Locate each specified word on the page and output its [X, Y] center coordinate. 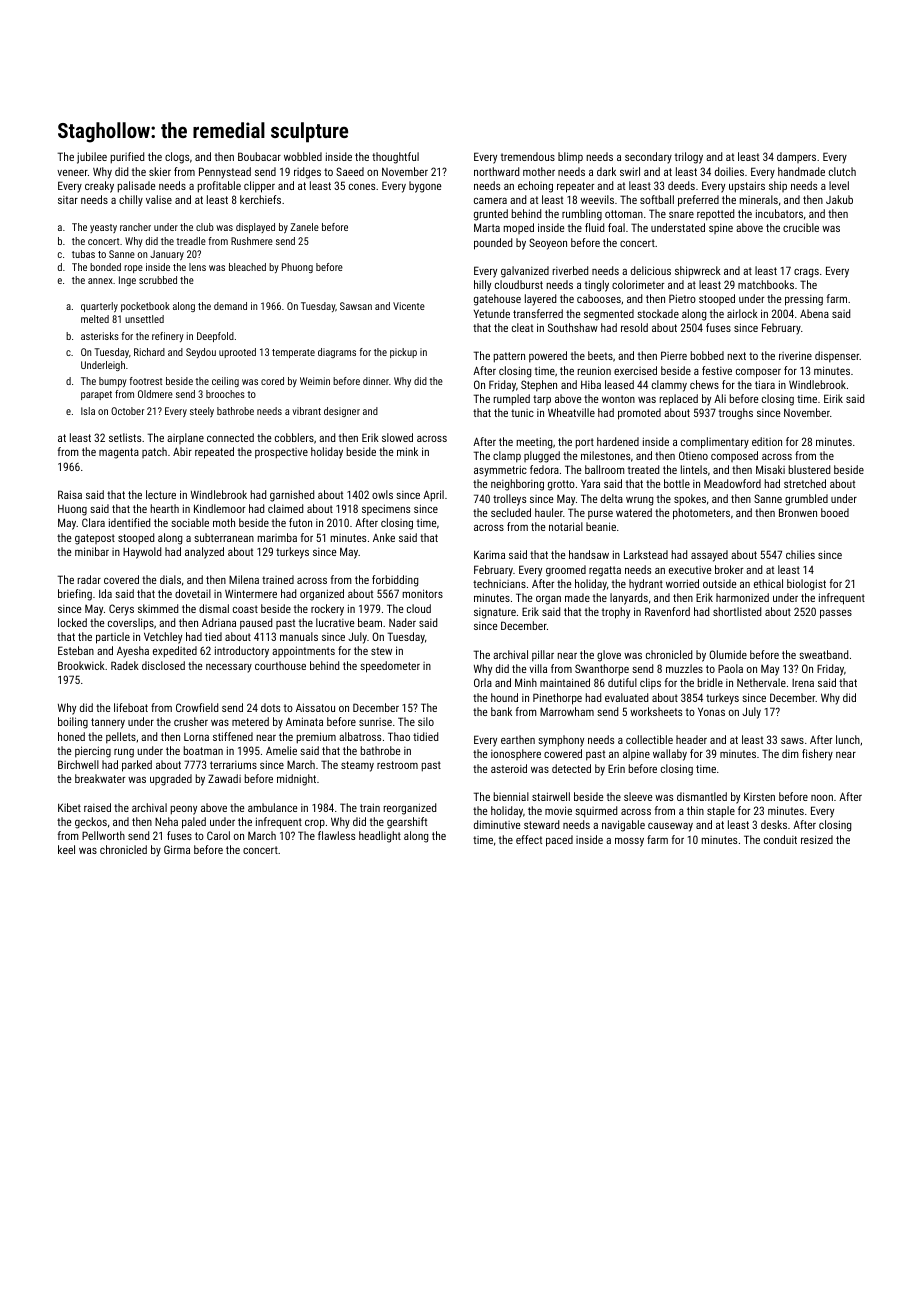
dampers [796, 157]
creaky [99, 187]
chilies [800, 554]
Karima [489, 554]
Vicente [409, 306]
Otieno [693, 455]
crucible [801, 227]
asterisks [100, 336]
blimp [570, 158]
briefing [75, 595]
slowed [397, 437]
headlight [380, 837]
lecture [161, 494]
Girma [177, 849]
